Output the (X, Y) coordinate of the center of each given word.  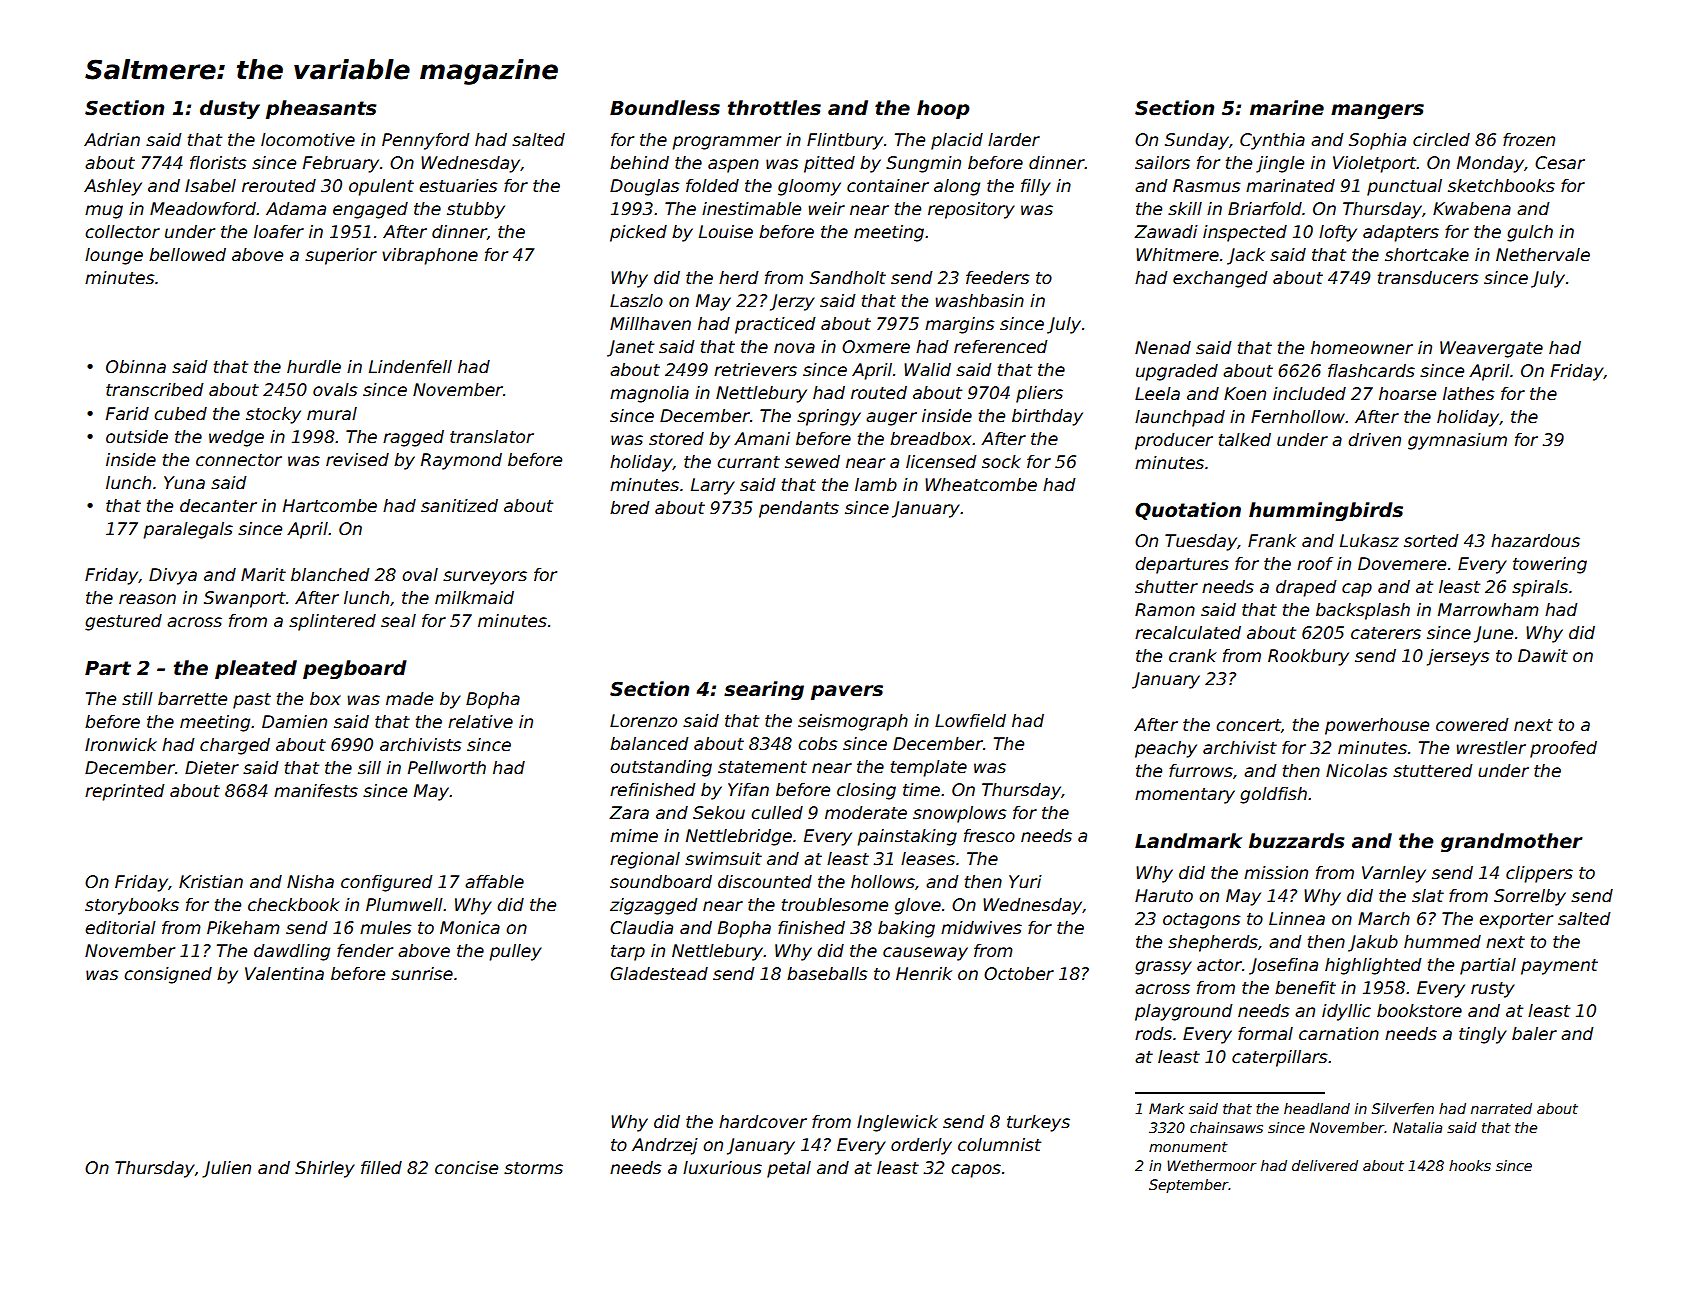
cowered (1472, 725)
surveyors (485, 578)
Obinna (136, 367)
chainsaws (1226, 1127)
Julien (226, 1169)
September (1189, 1186)
